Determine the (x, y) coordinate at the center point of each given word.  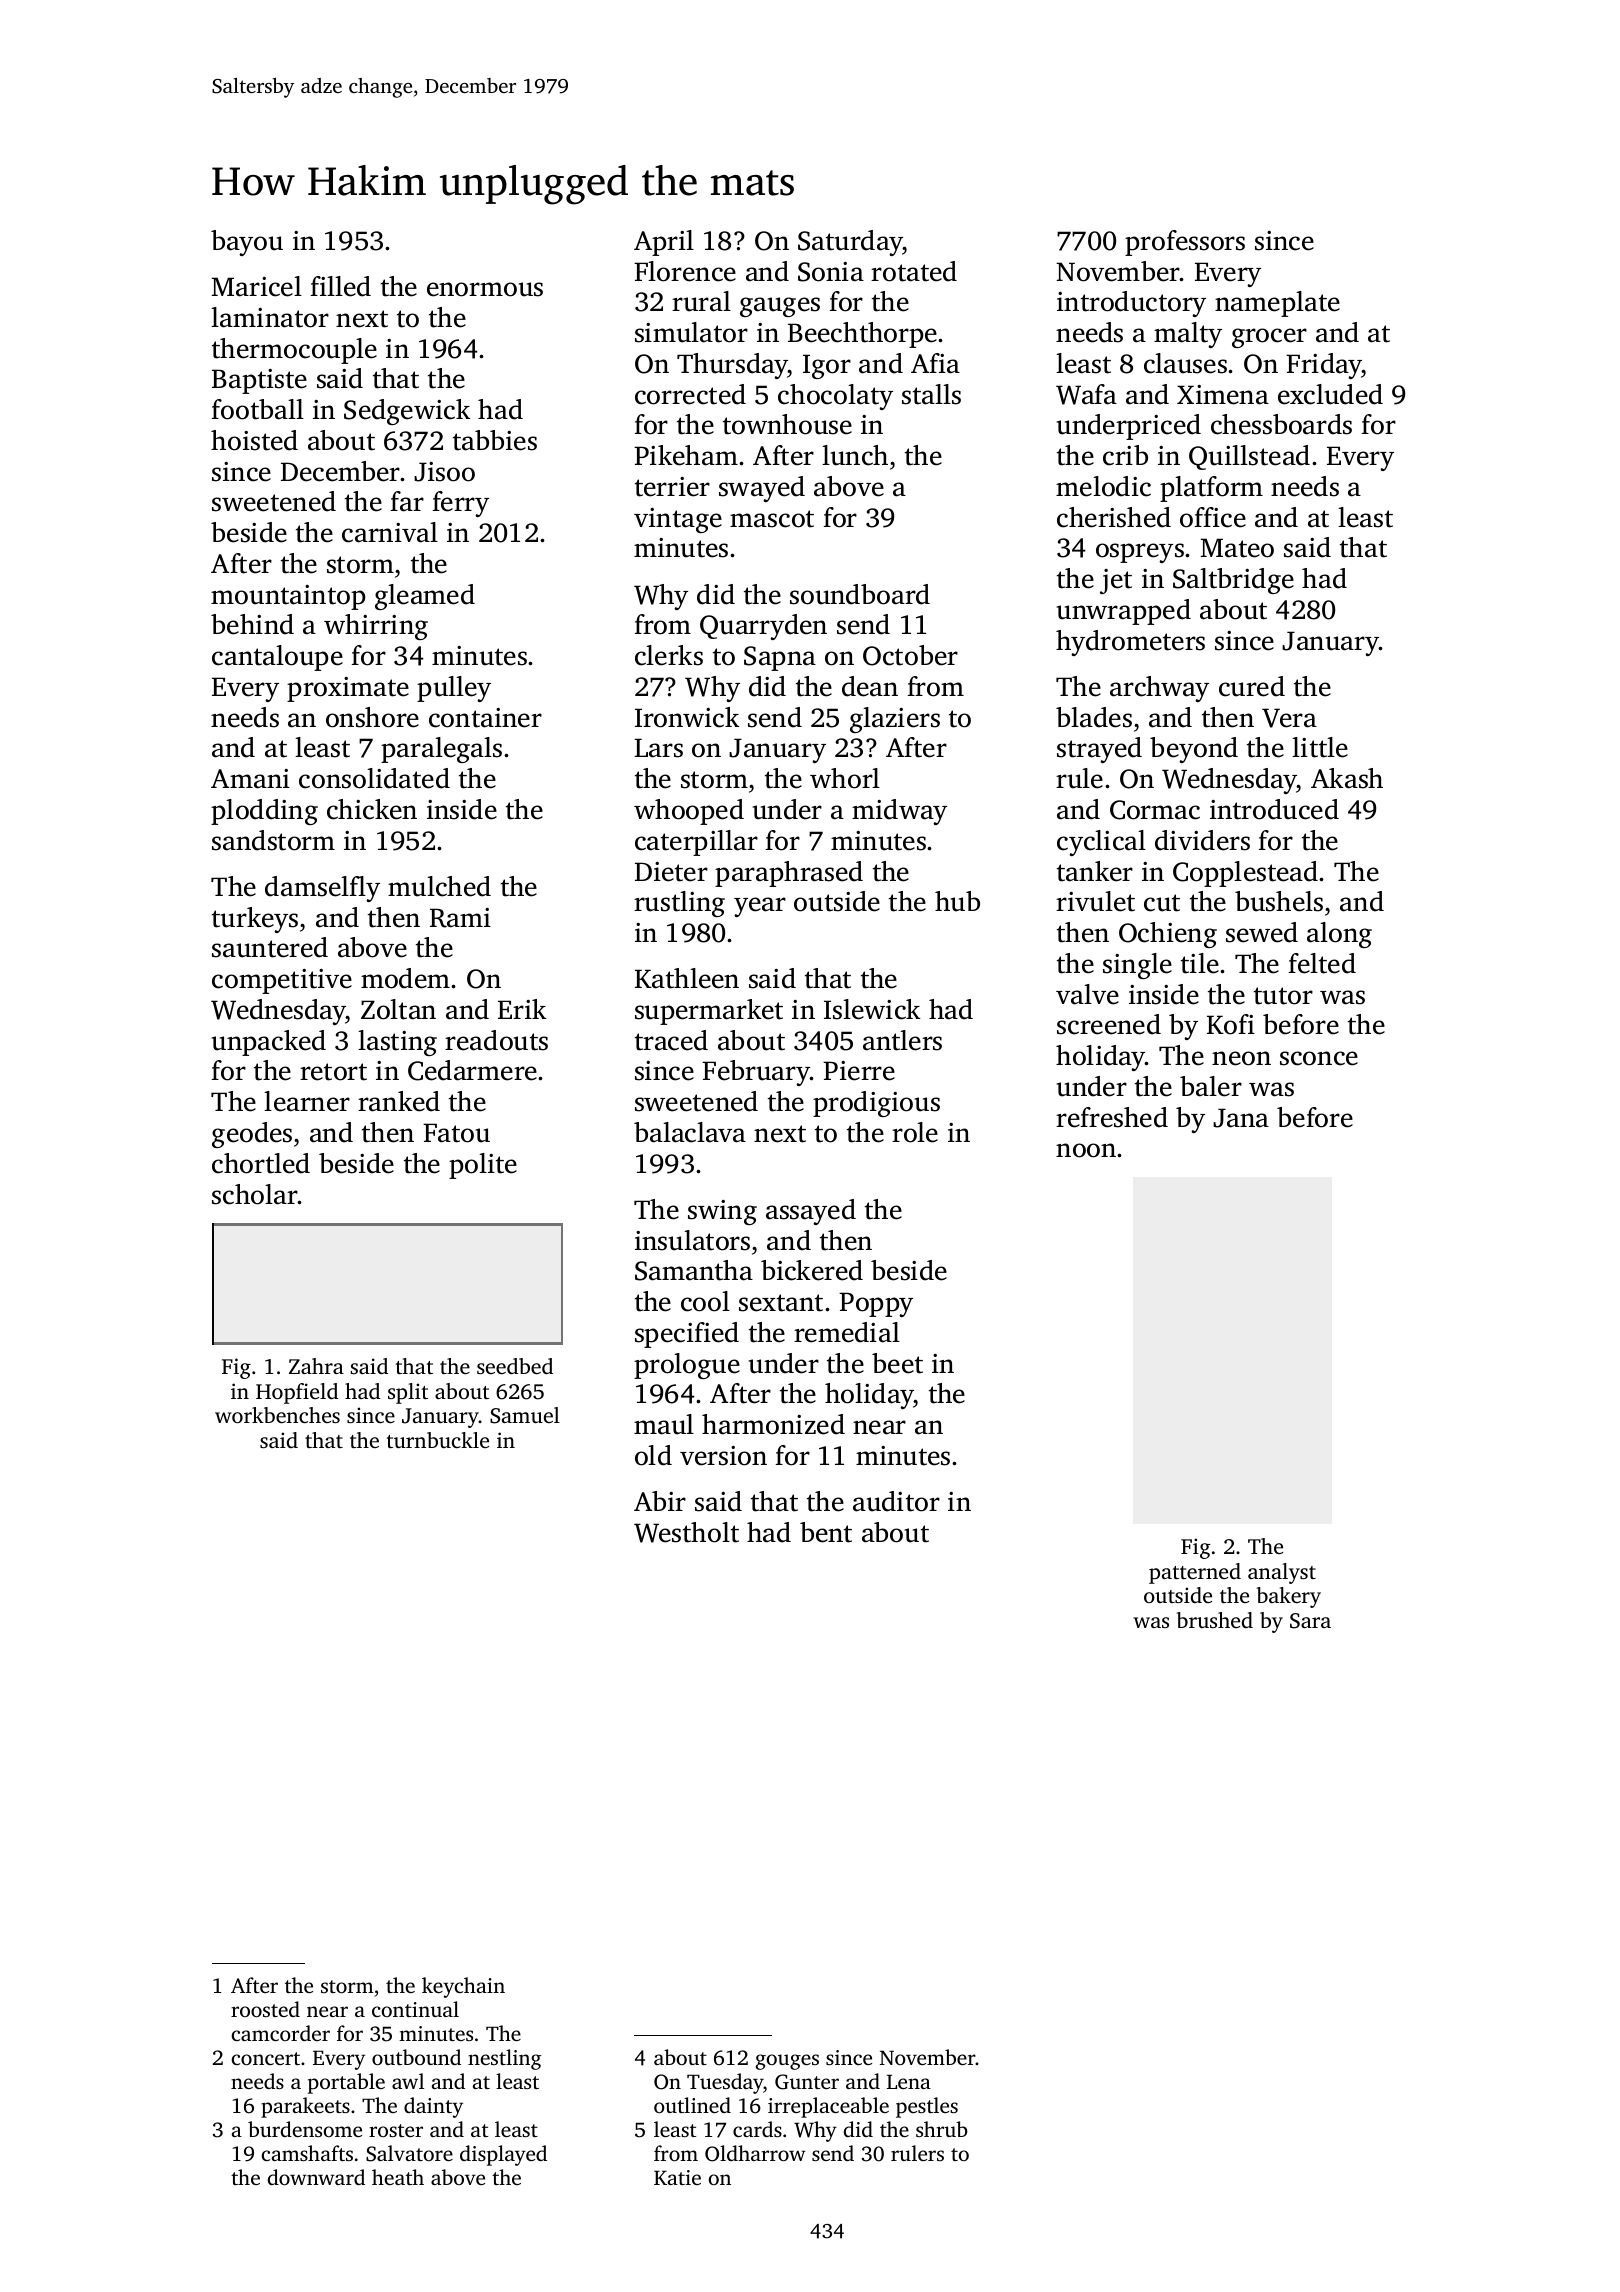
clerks (669, 655)
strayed (1099, 750)
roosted (265, 2009)
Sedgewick (407, 412)
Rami (460, 918)
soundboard (860, 594)
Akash (1347, 778)
